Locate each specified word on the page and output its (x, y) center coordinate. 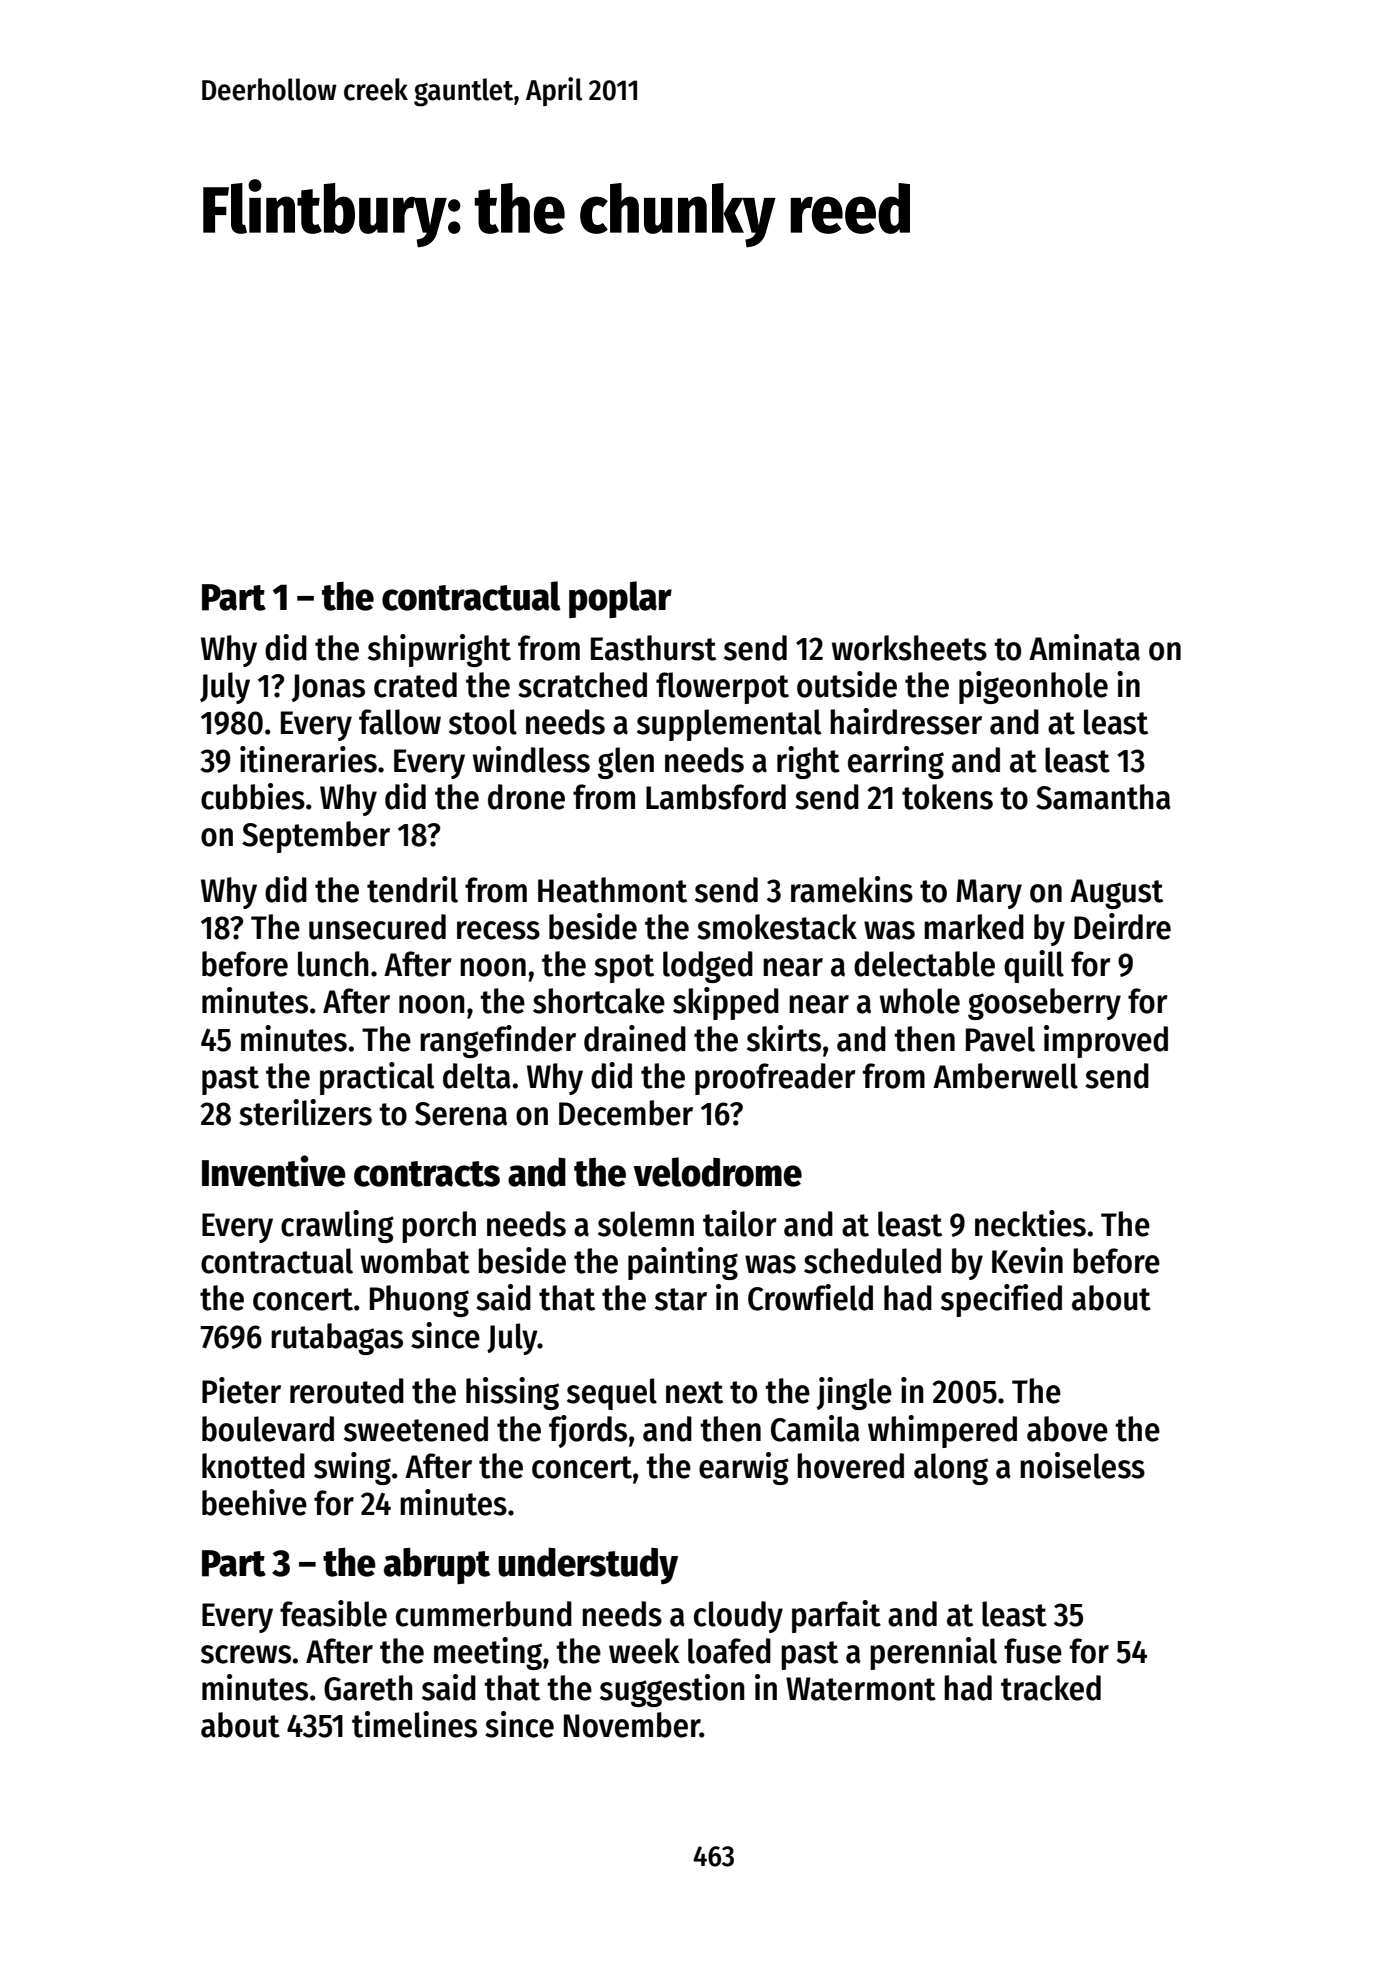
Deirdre (1122, 926)
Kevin (1027, 1260)
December (626, 1113)
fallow (400, 722)
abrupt (437, 1565)
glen (626, 763)
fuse (1033, 1651)
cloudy (738, 1617)
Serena (461, 1114)
